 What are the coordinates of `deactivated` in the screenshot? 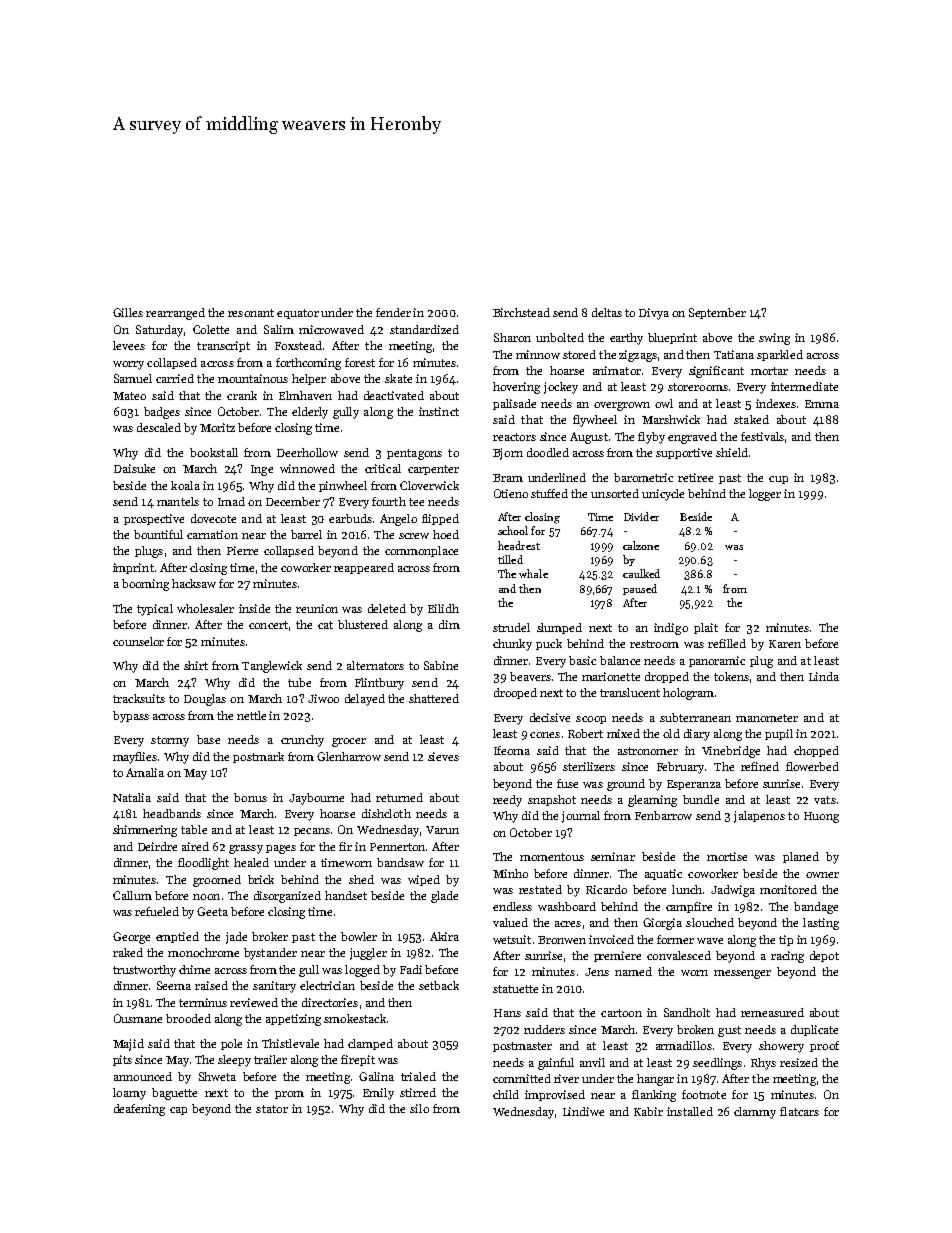 It's located at (394, 395).
